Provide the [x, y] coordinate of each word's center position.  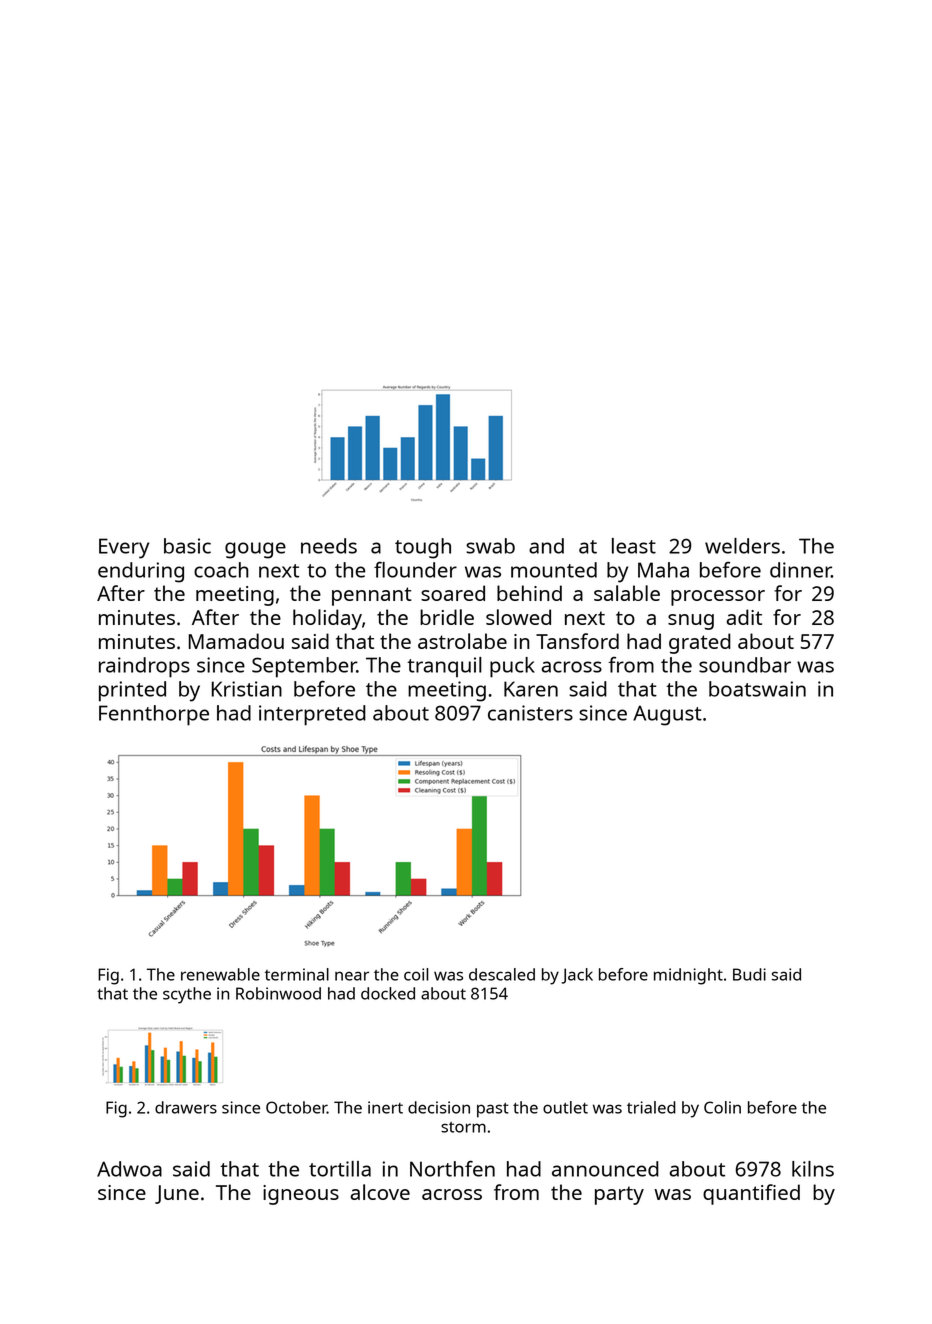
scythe [187, 995]
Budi [749, 974]
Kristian [247, 689]
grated [700, 643]
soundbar [745, 665]
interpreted [312, 715]
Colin [722, 1107]
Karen [531, 689]
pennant [372, 596]
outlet [565, 1107]
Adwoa [129, 1169]
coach [221, 570]
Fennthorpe [154, 715]
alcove [380, 1192]
